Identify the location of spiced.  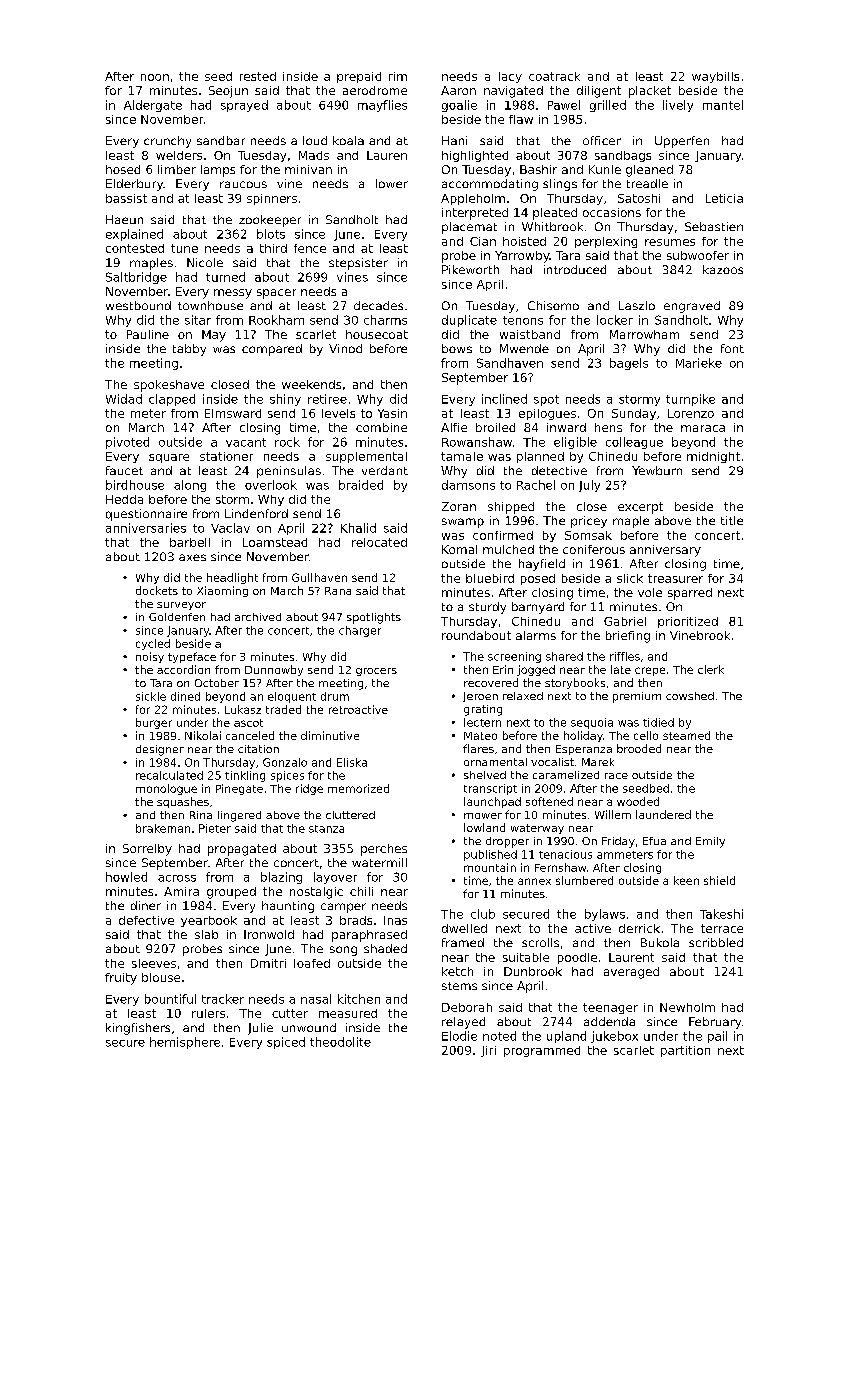
(286, 1043).
